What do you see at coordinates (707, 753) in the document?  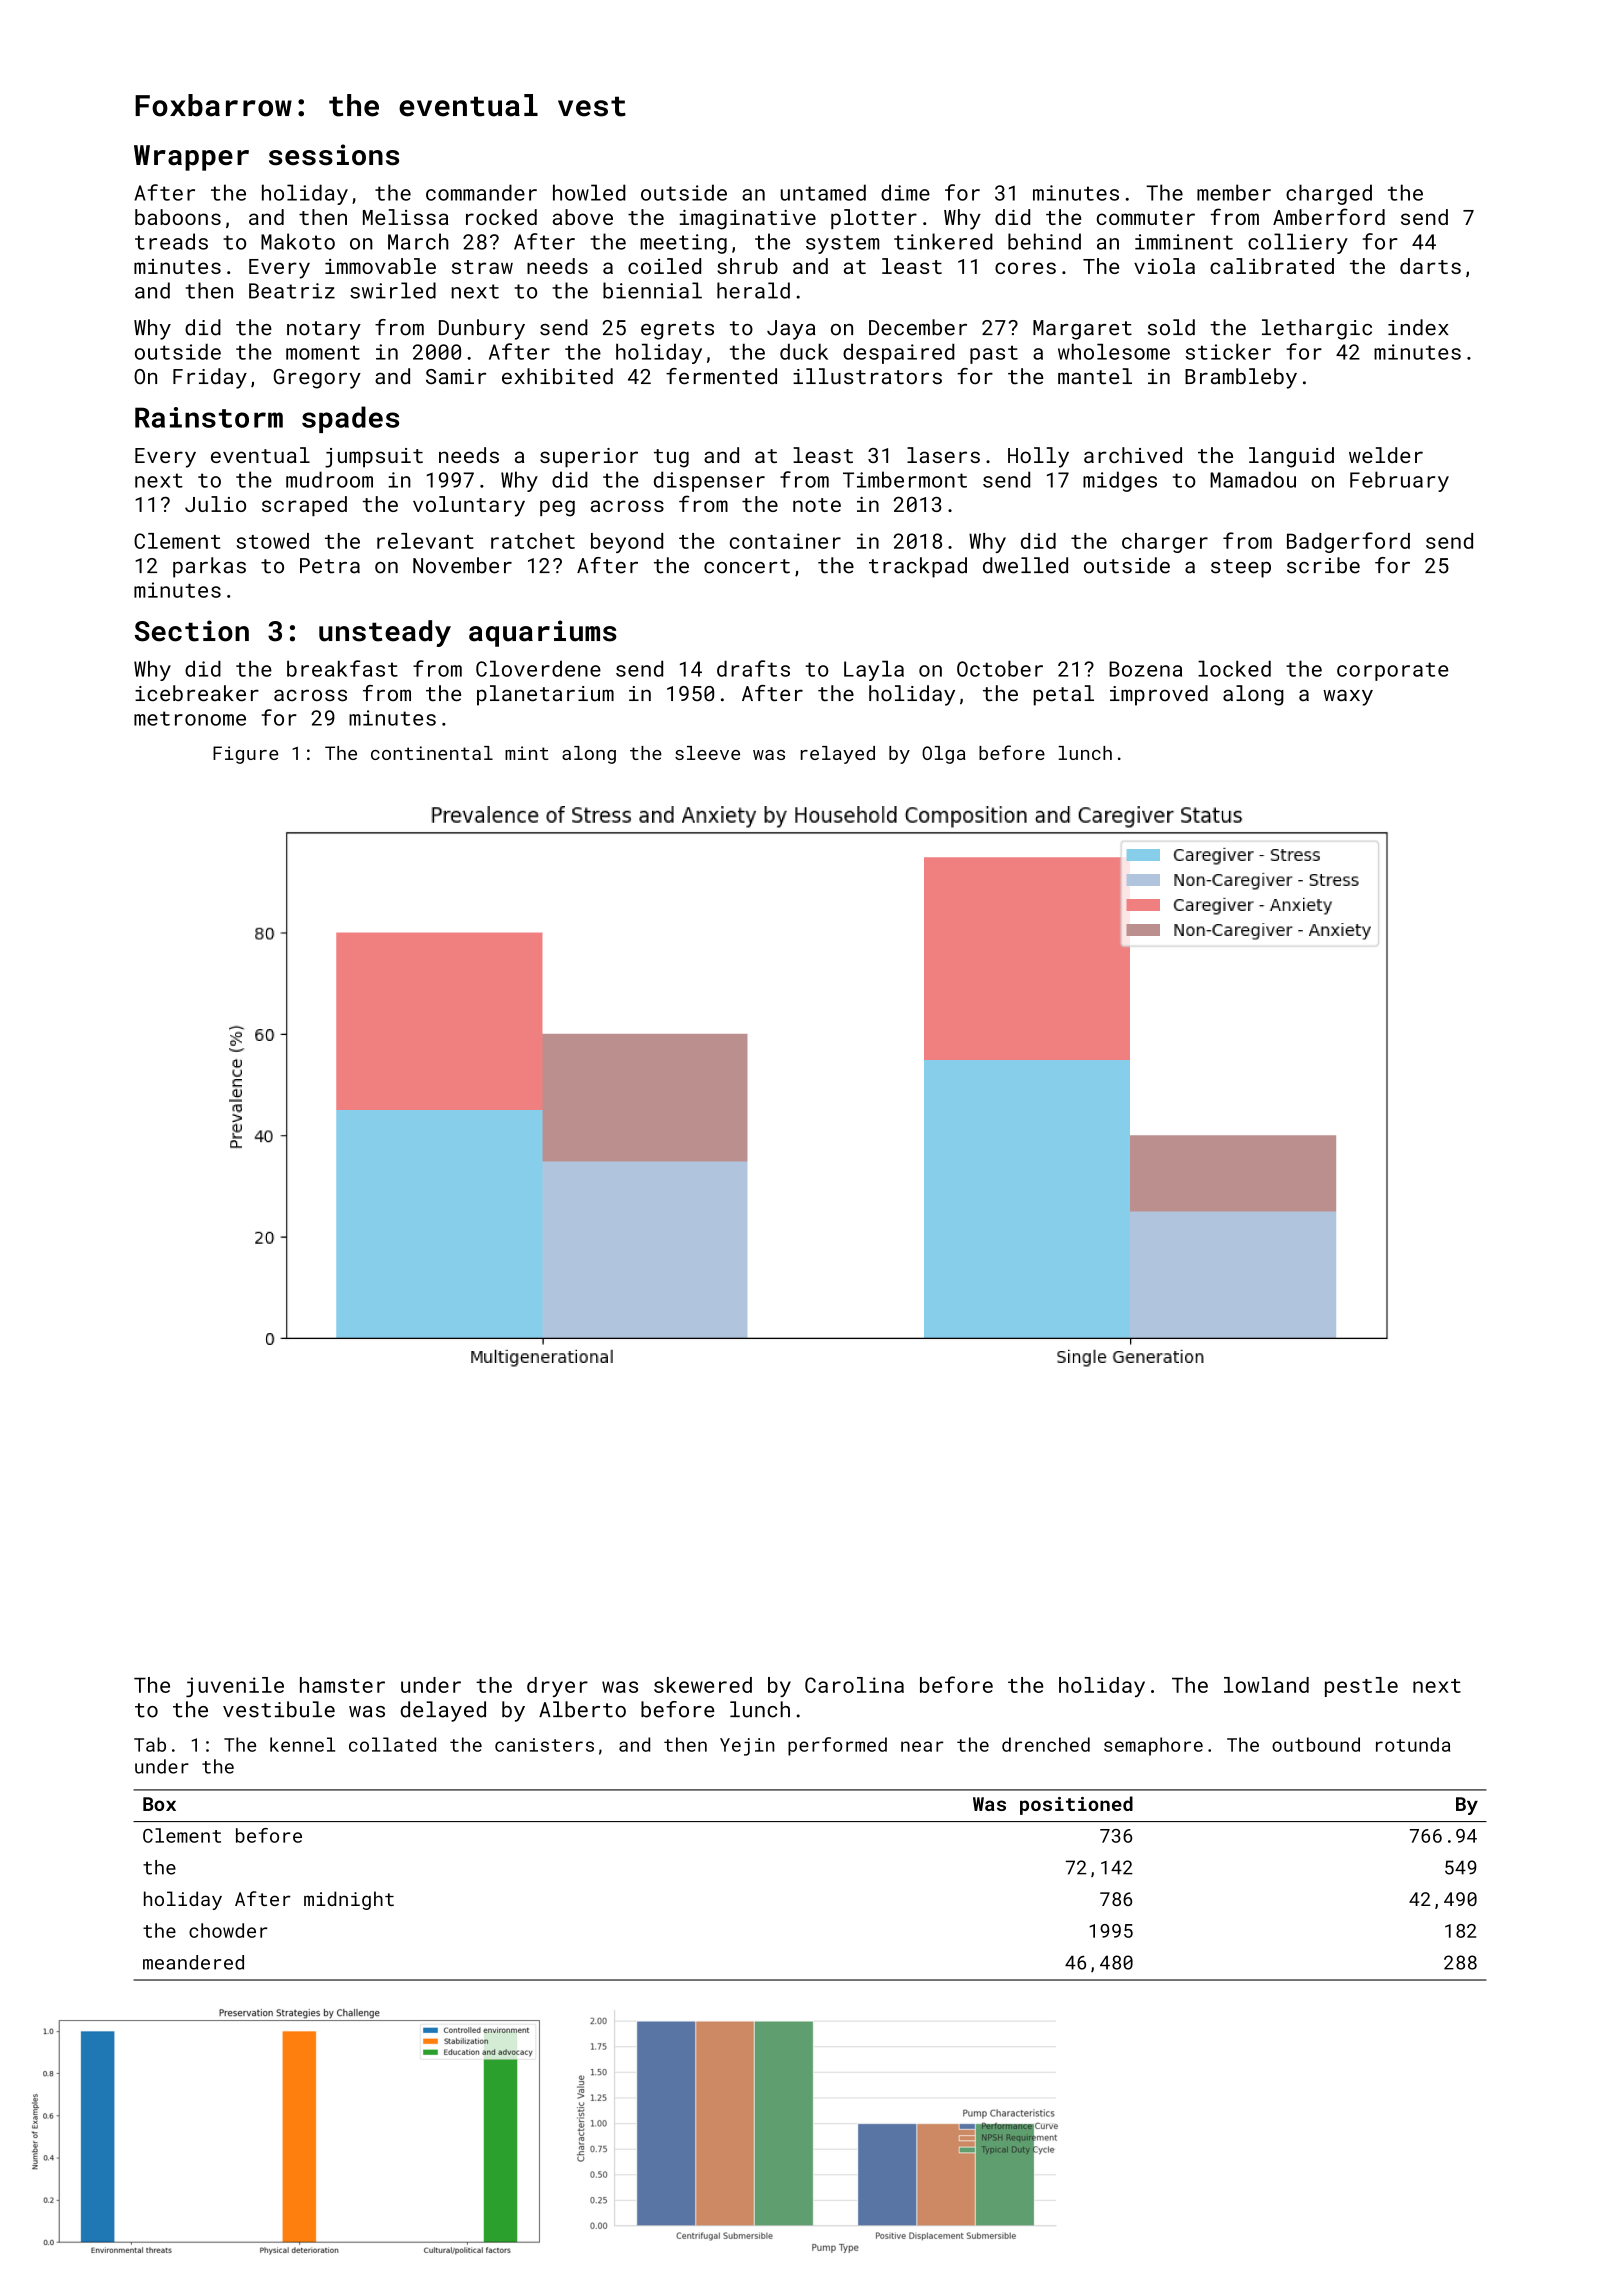 I see `sleeve` at bounding box center [707, 753].
